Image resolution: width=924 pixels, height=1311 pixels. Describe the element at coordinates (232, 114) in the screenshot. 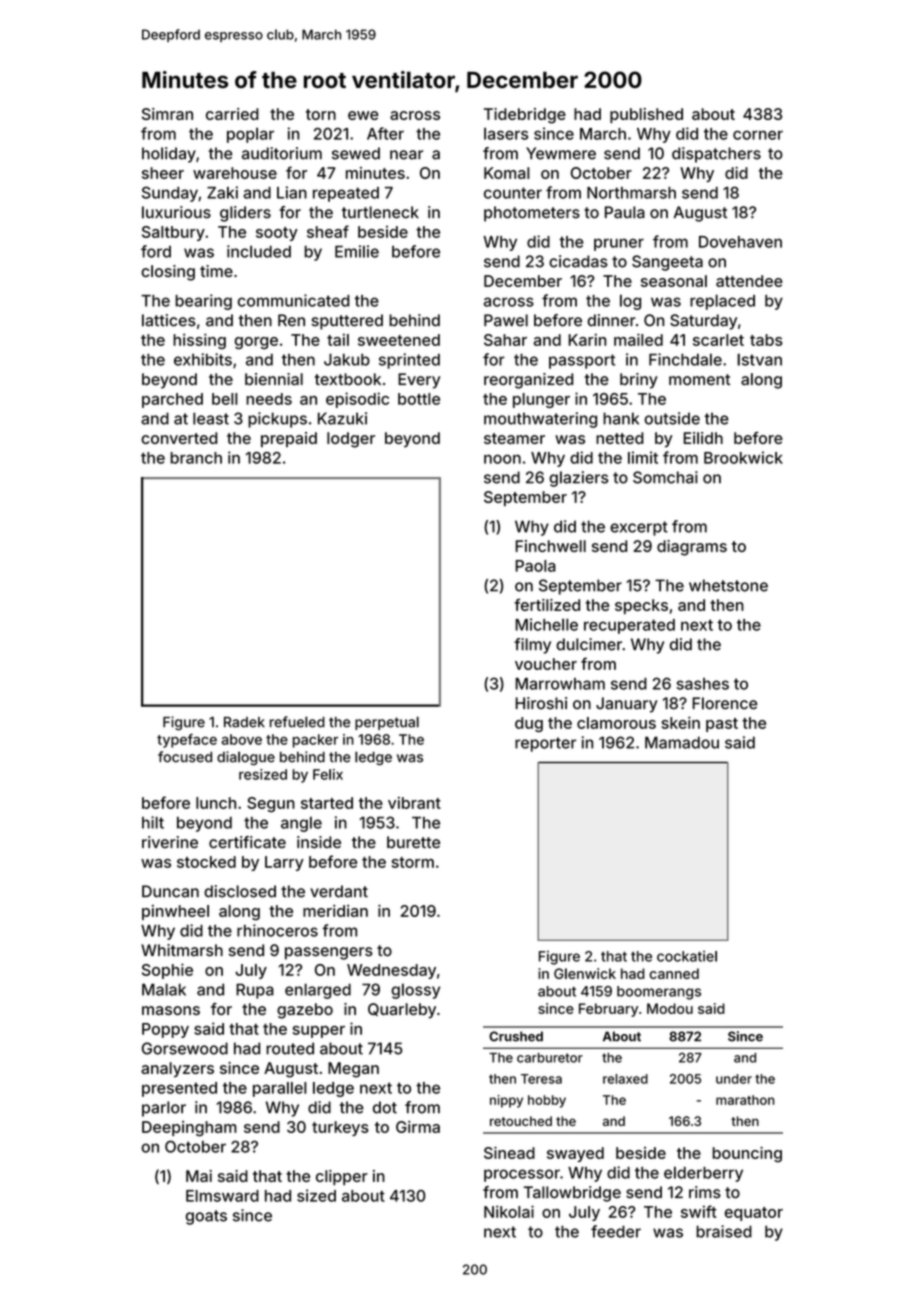

I see `carried` at that location.
